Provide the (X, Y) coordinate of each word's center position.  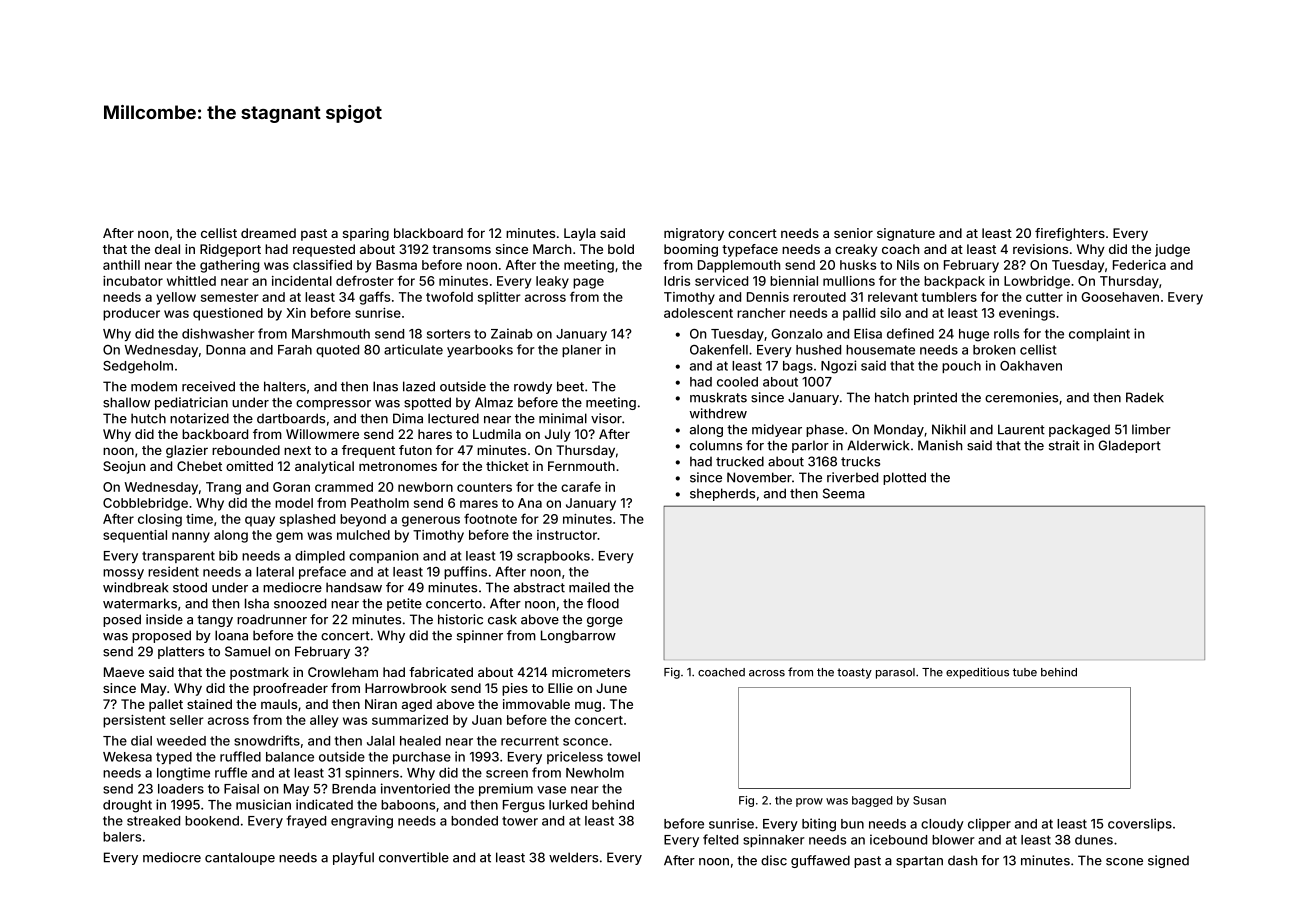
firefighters (1070, 234)
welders (573, 857)
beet (570, 386)
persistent (134, 721)
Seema (844, 493)
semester (230, 297)
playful (353, 858)
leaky (552, 282)
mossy (123, 574)
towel (623, 757)
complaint (1099, 334)
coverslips (1140, 824)
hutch (148, 418)
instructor (567, 535)
